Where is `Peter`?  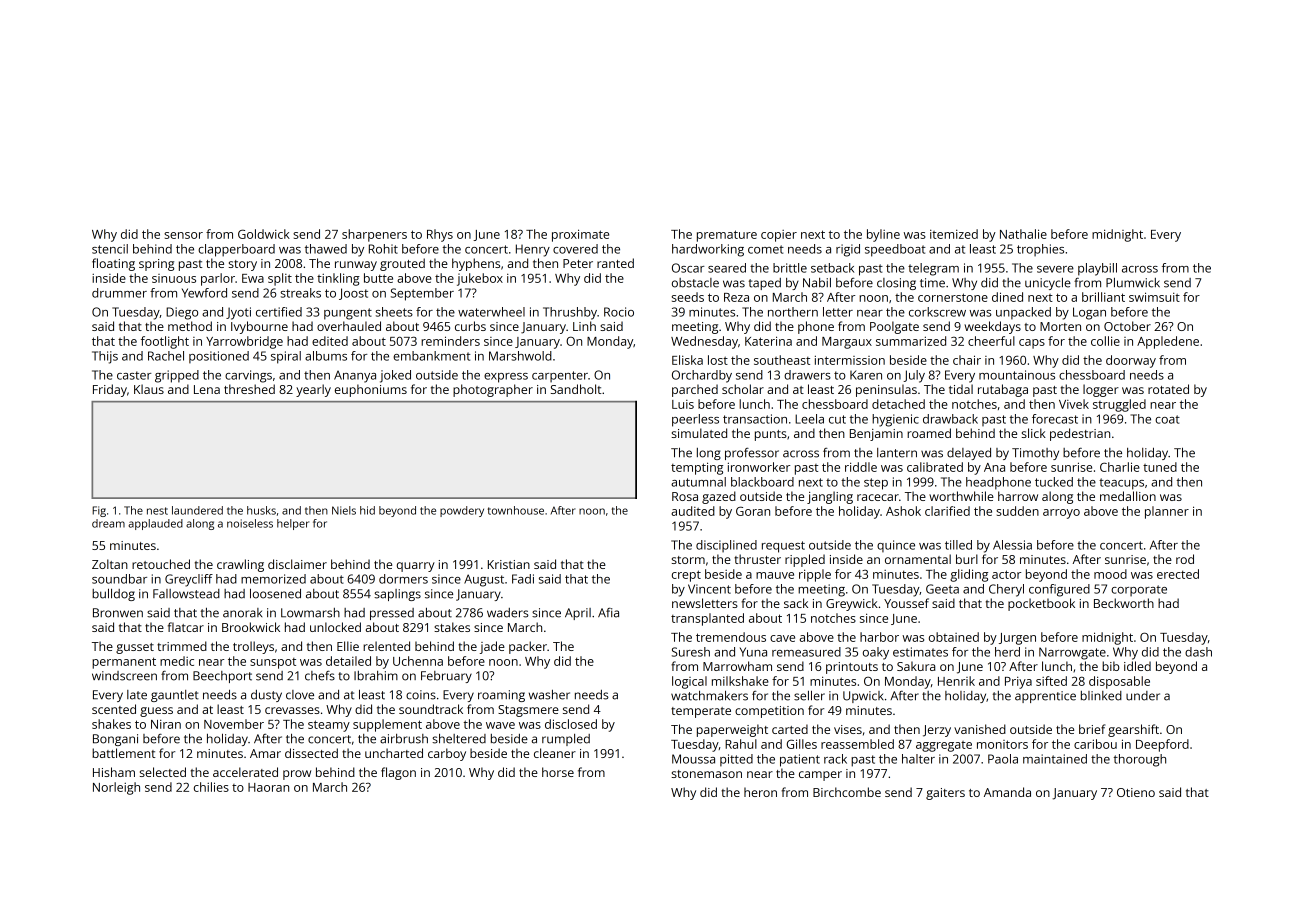 Peter is located at coordinates (578, 263).
